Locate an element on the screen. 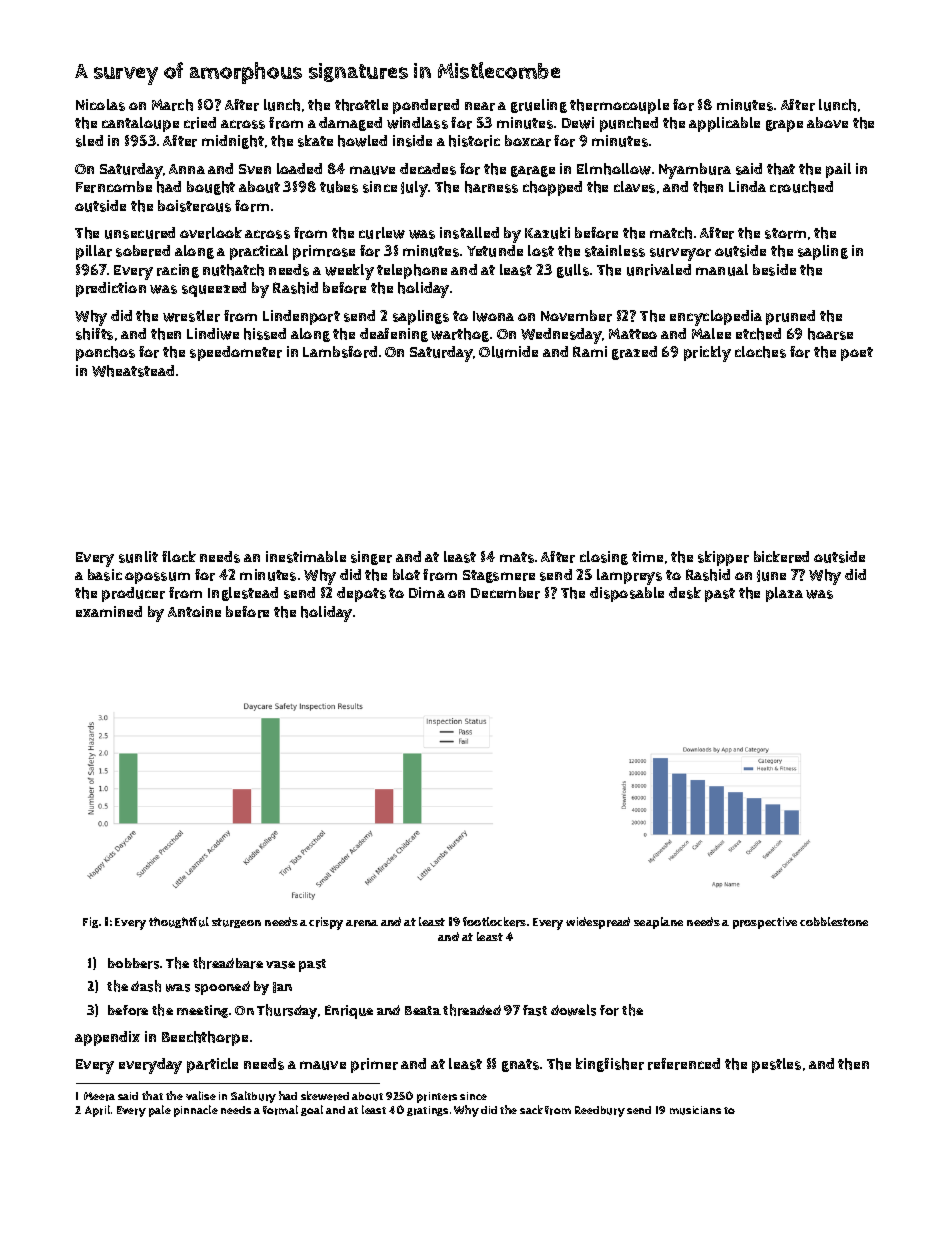  bickered is located at coordinates (781, 557).
